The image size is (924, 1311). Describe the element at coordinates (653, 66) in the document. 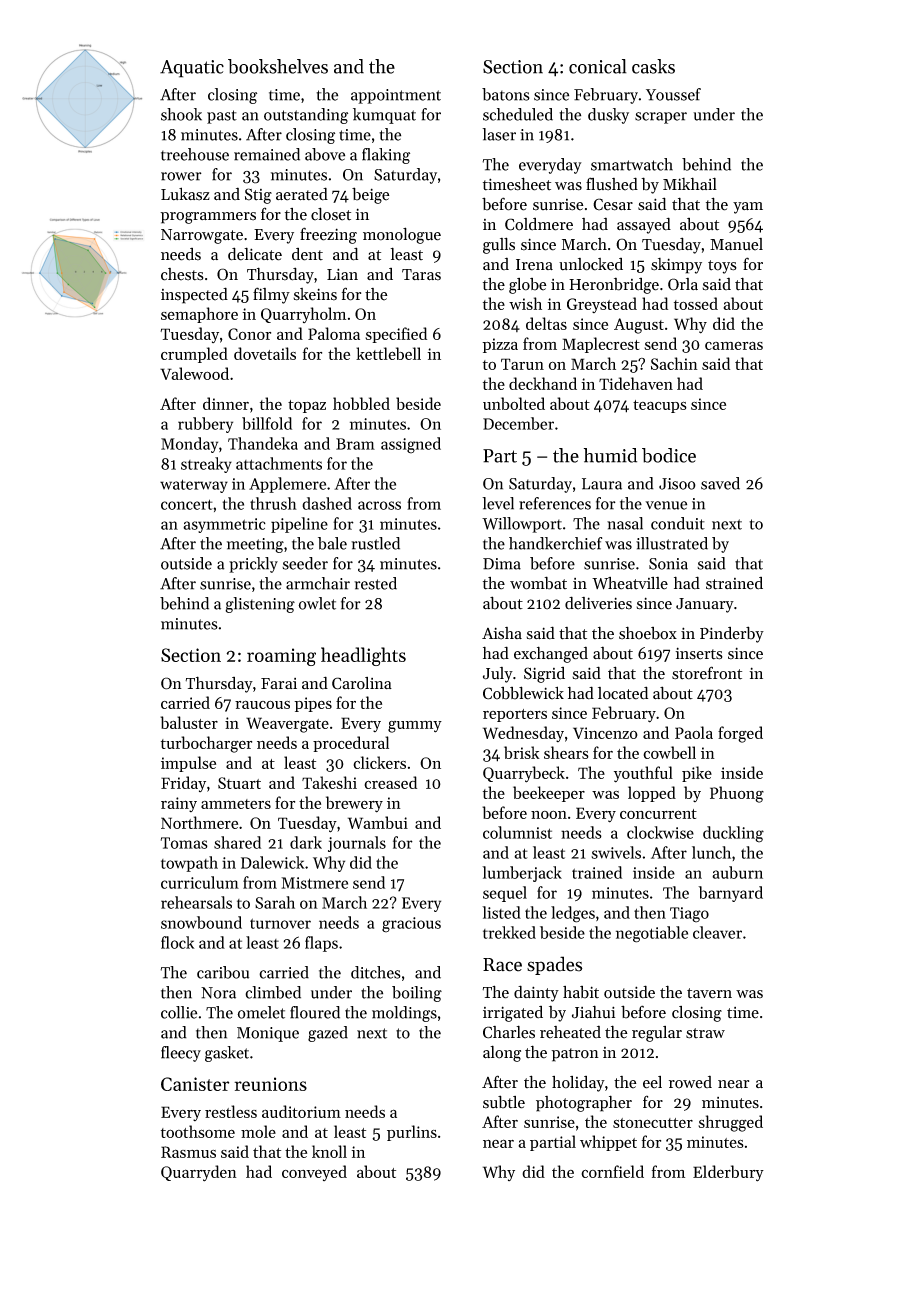

I see `casks` at that location.
